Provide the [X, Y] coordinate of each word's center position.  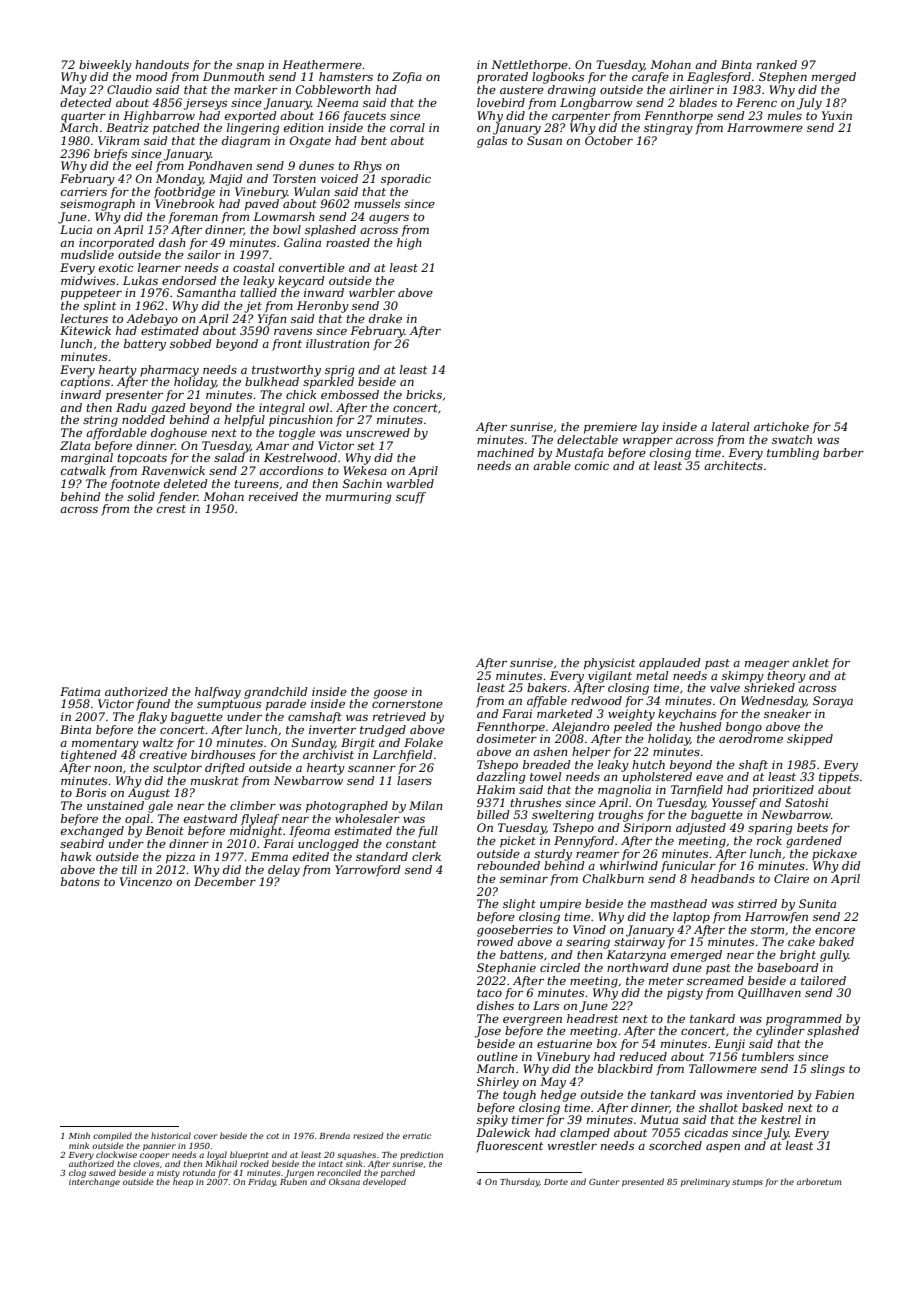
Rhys [367, 167]
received [273, 496]
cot [272, 1136]
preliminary [705, 1182]
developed [384, 1182]
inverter [332, 729]
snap [250, 67]
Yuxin [837, 115]
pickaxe [834, 855]
